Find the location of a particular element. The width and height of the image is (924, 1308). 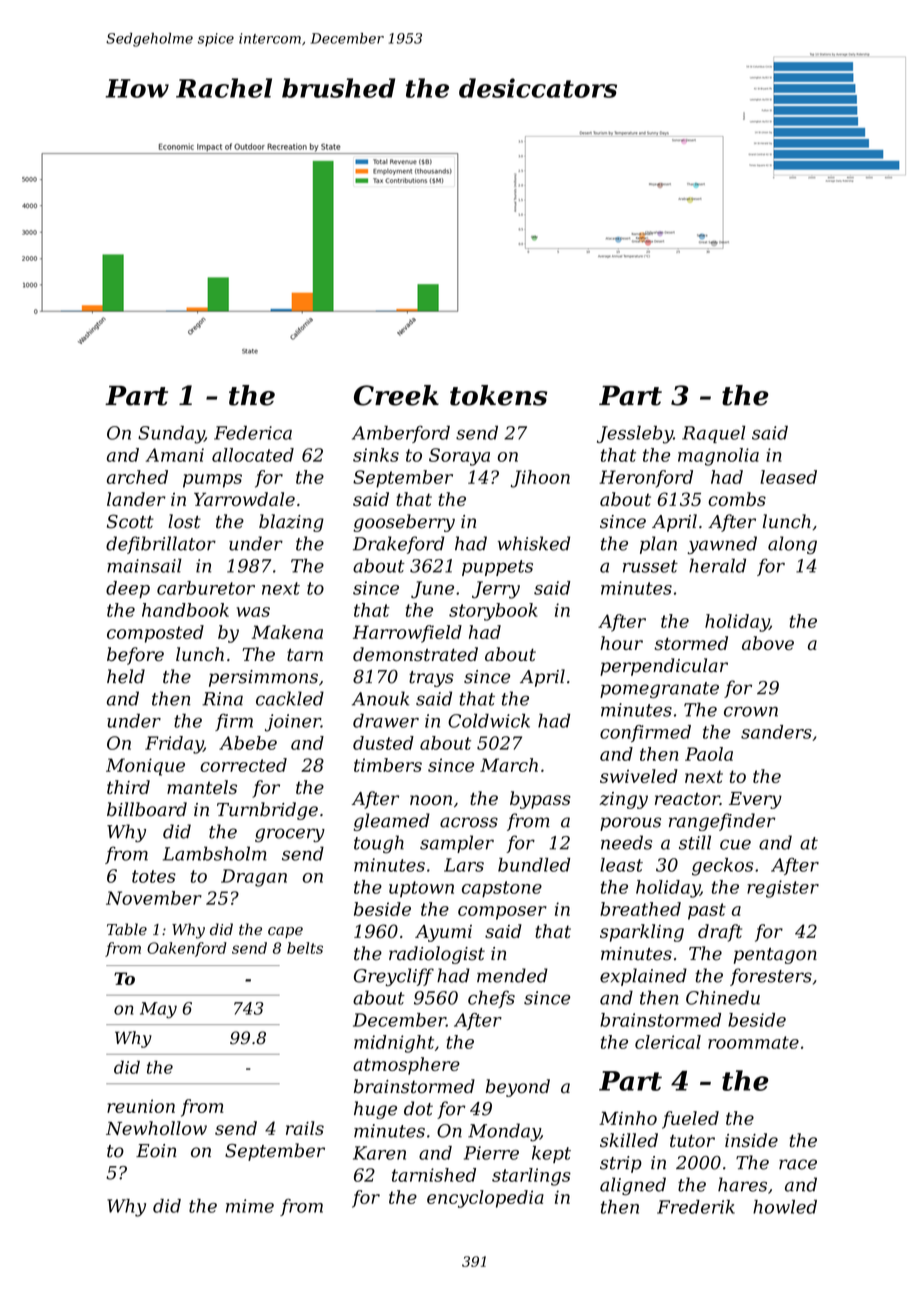

Amani is located at coordinates (175, 455).
